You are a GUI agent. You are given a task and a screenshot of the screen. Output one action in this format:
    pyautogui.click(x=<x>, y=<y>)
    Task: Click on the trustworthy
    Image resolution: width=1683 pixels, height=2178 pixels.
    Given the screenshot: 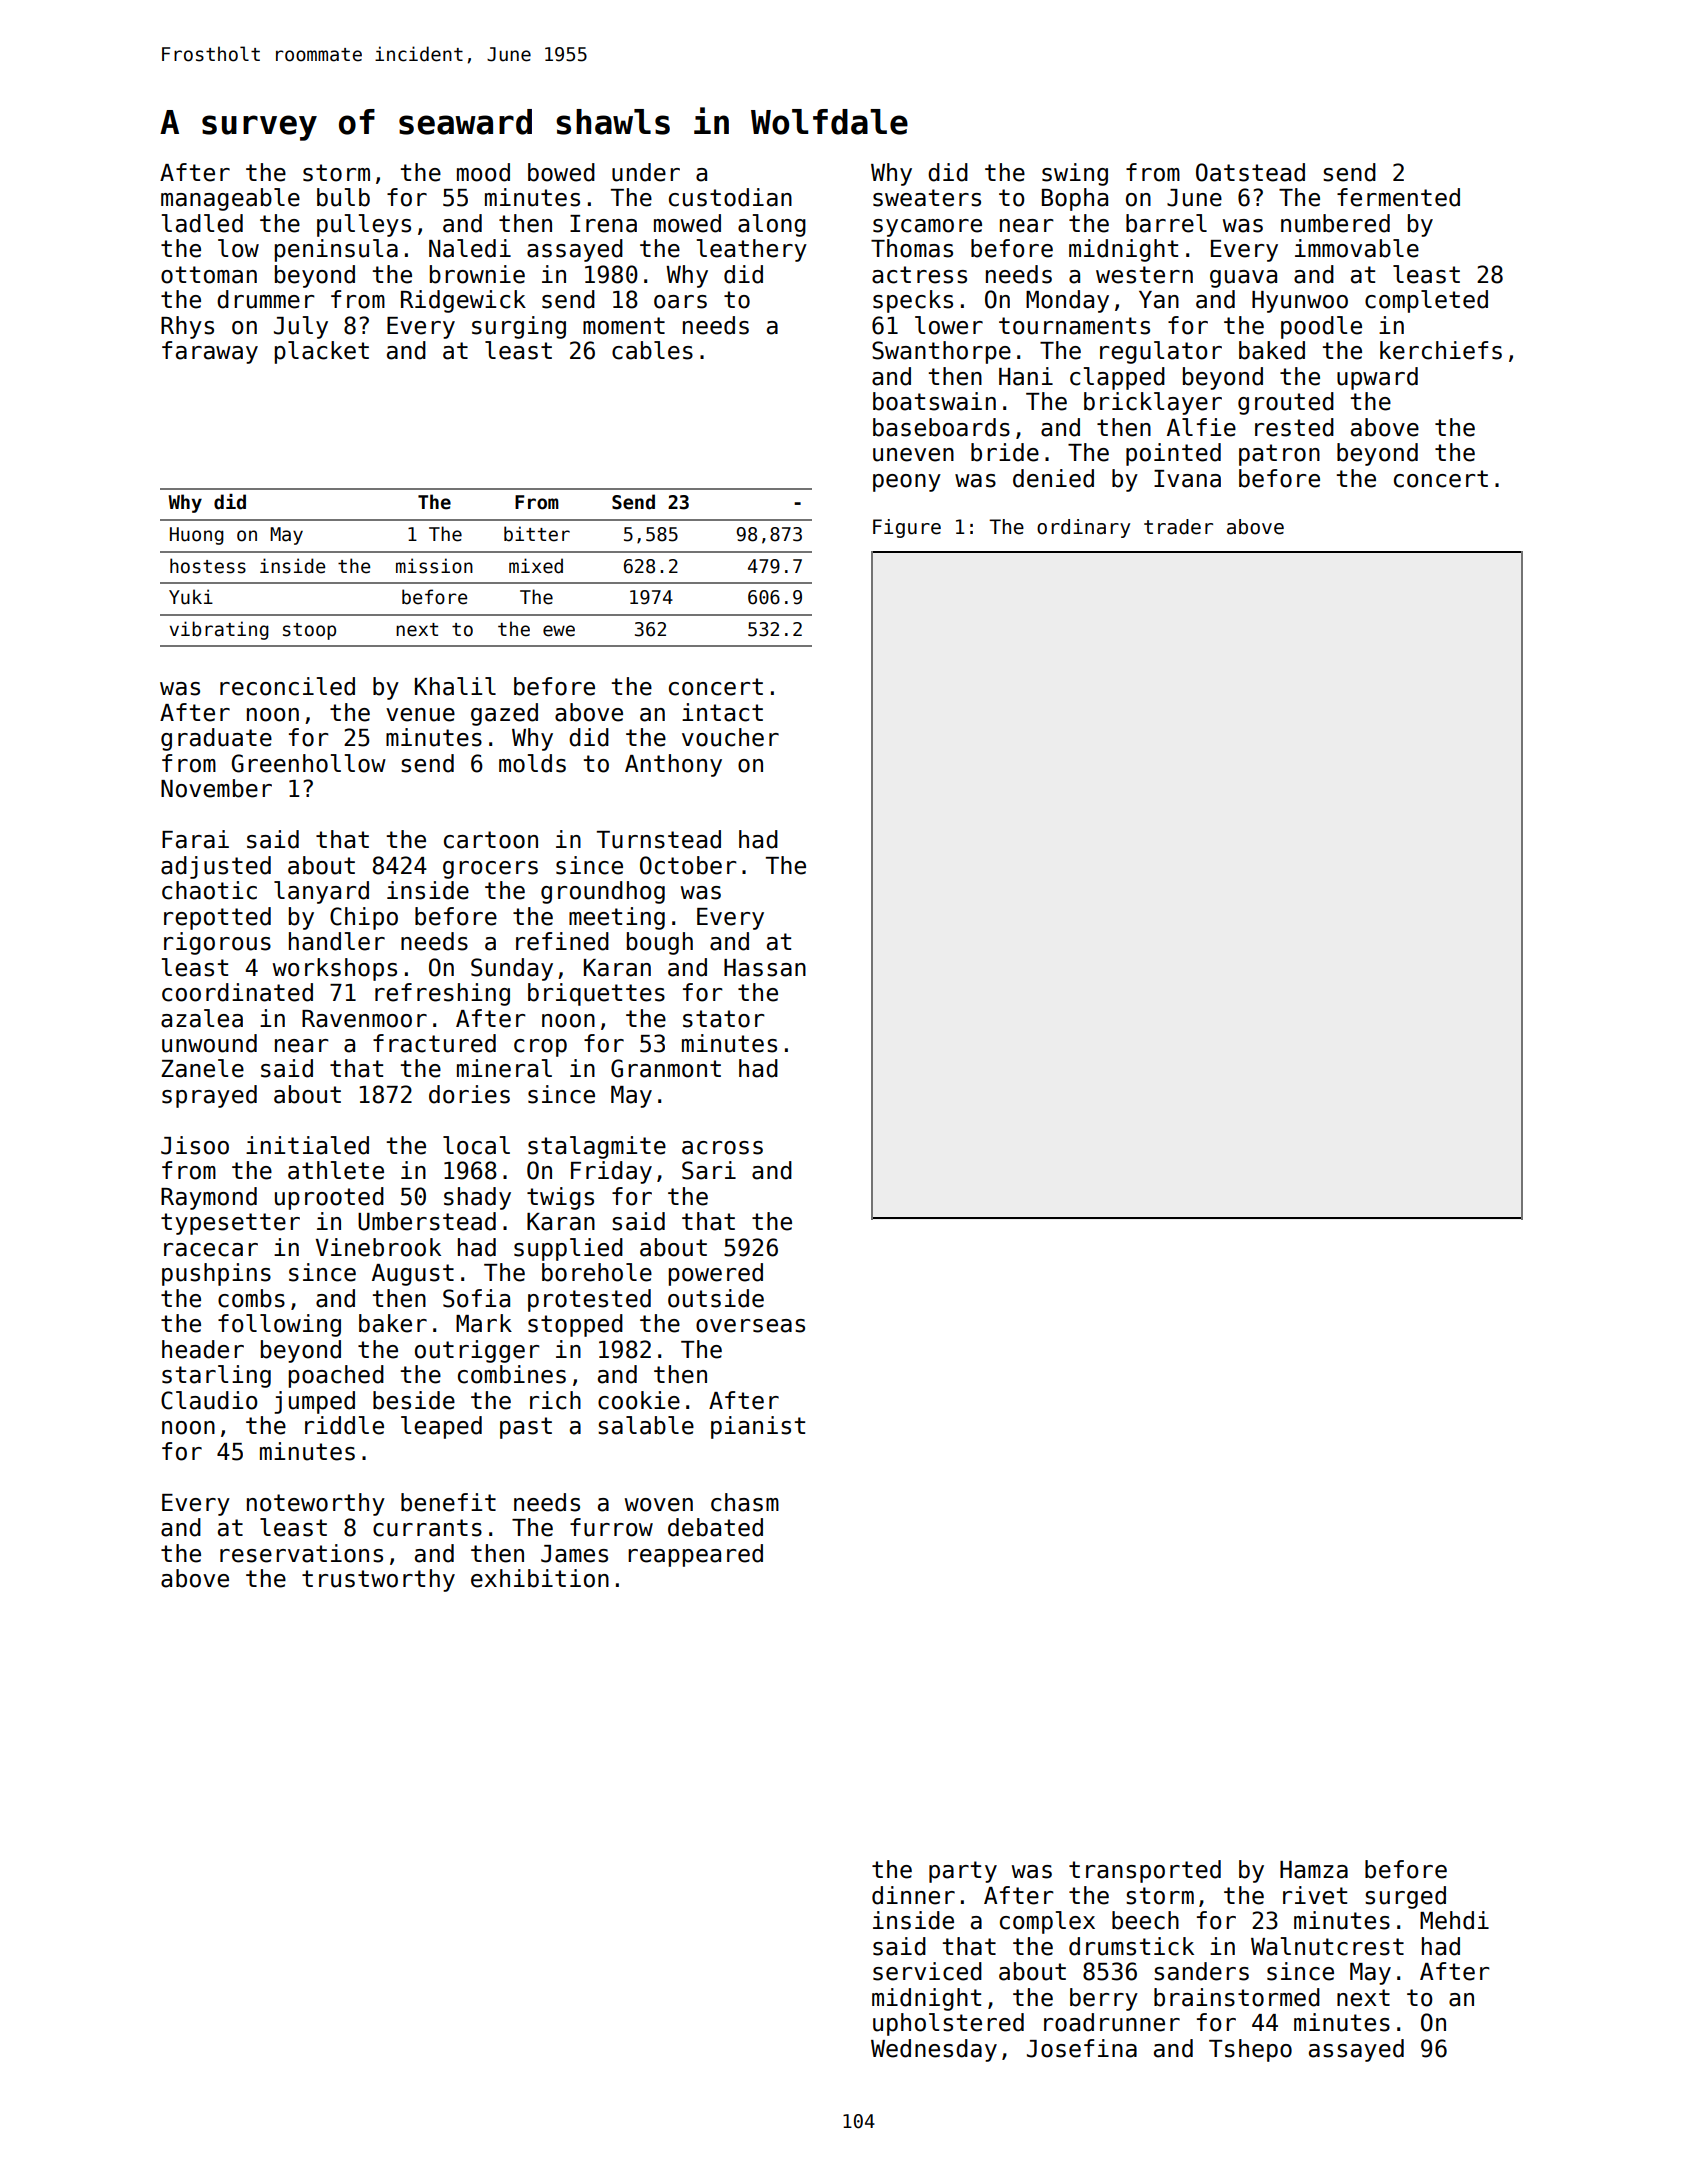 What is the action you would take?
    pyautogui.click(x=378, y=1580)
